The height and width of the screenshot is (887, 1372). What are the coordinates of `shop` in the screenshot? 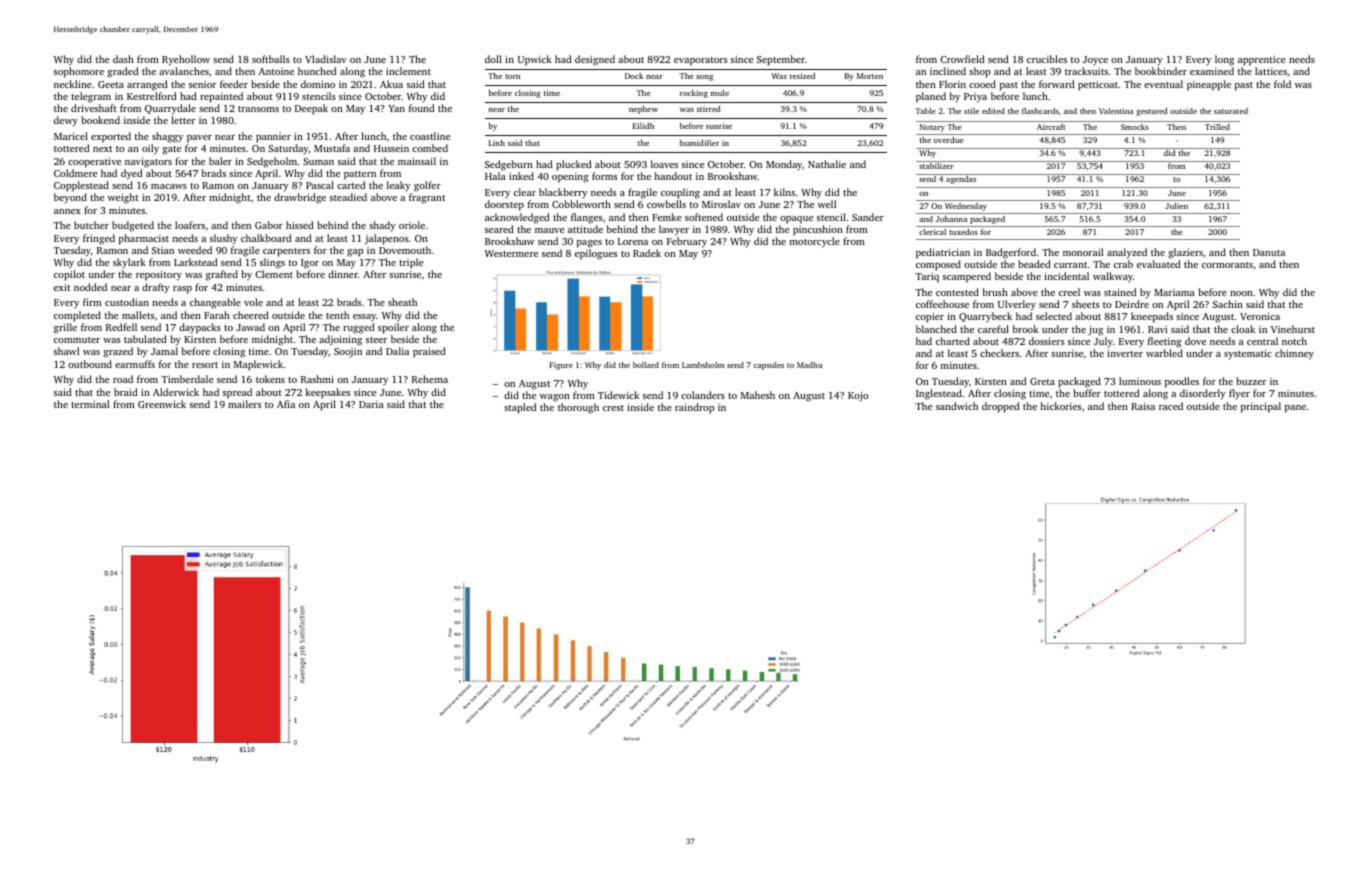 It's located at (980, 72).
